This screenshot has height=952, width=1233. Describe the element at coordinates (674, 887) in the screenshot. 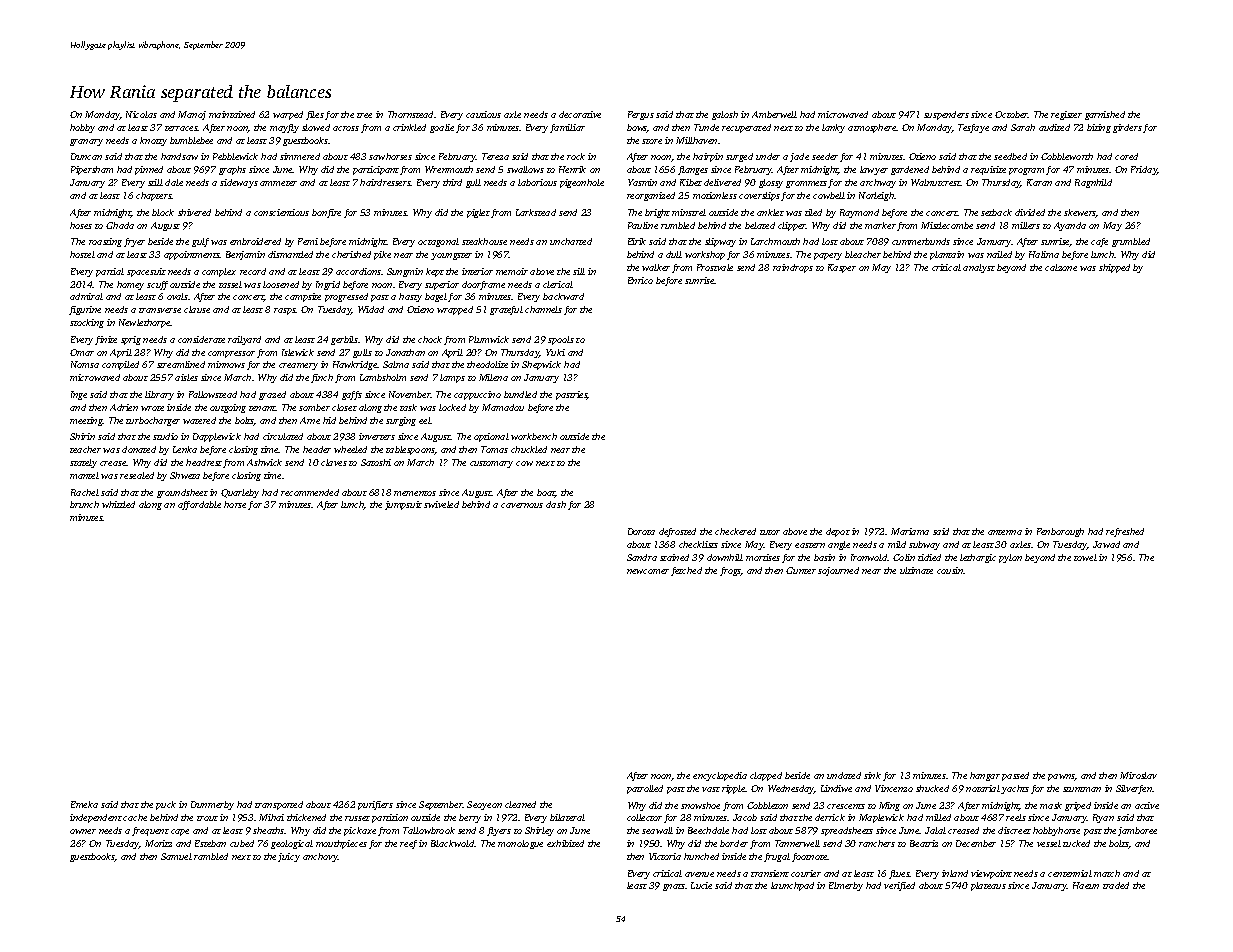

I see `gnats` at that location.
